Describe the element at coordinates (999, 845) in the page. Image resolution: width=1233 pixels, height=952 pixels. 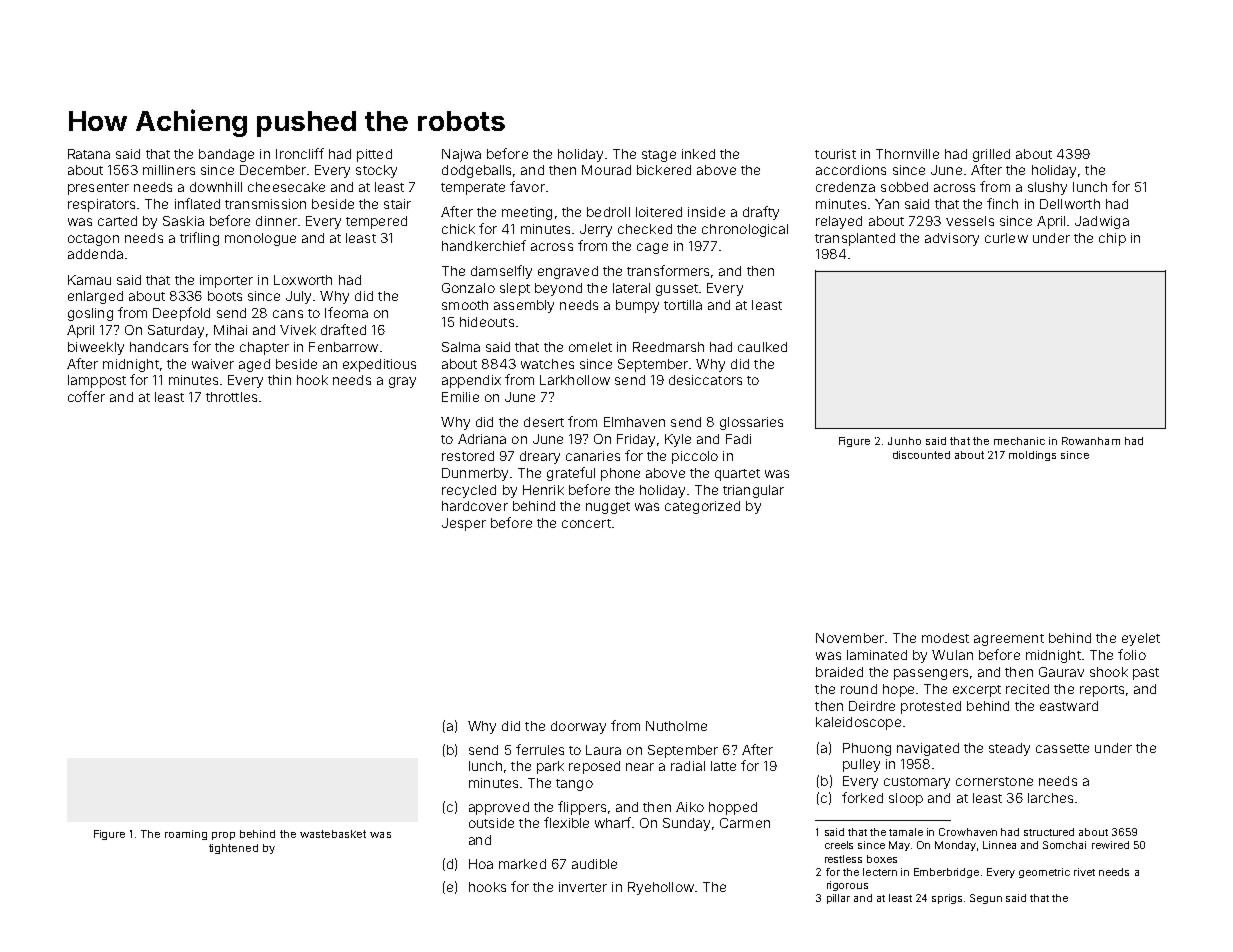
I see `Linnea` at that location.
